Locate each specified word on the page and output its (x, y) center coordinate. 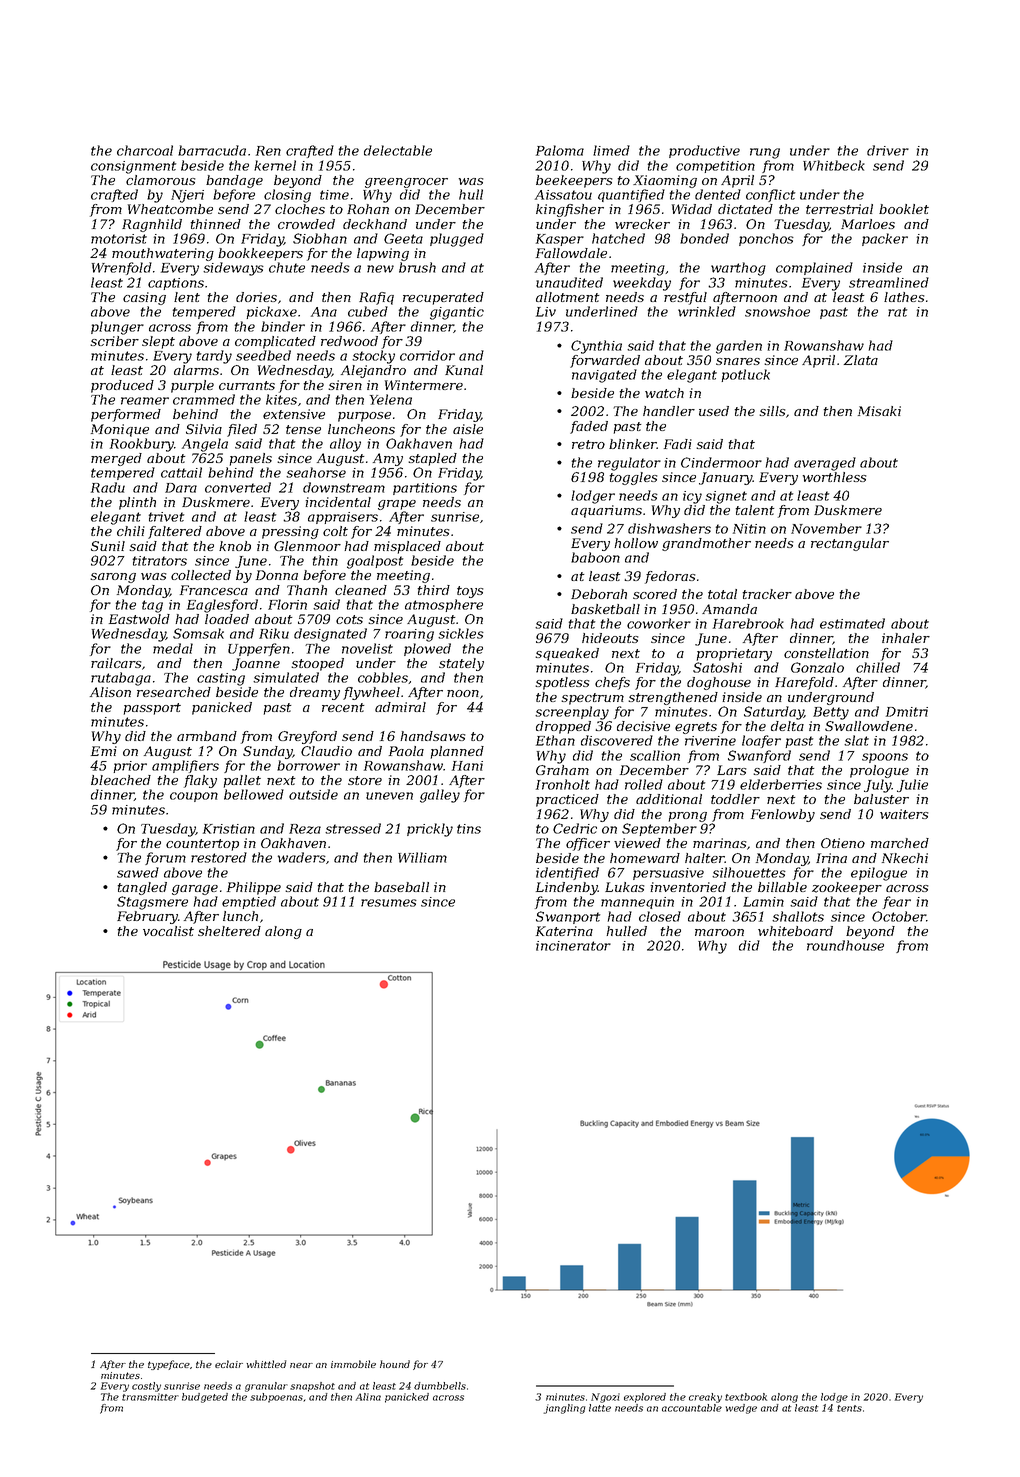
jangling (564, 1409)
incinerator (573, 946)
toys (470, 592)
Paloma (560, 150)
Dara (181, 488)
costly (146, 1387)
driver (888, 150)
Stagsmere (152, 903)
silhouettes (749, 872)
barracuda (212, 150)
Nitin (749, 529)
